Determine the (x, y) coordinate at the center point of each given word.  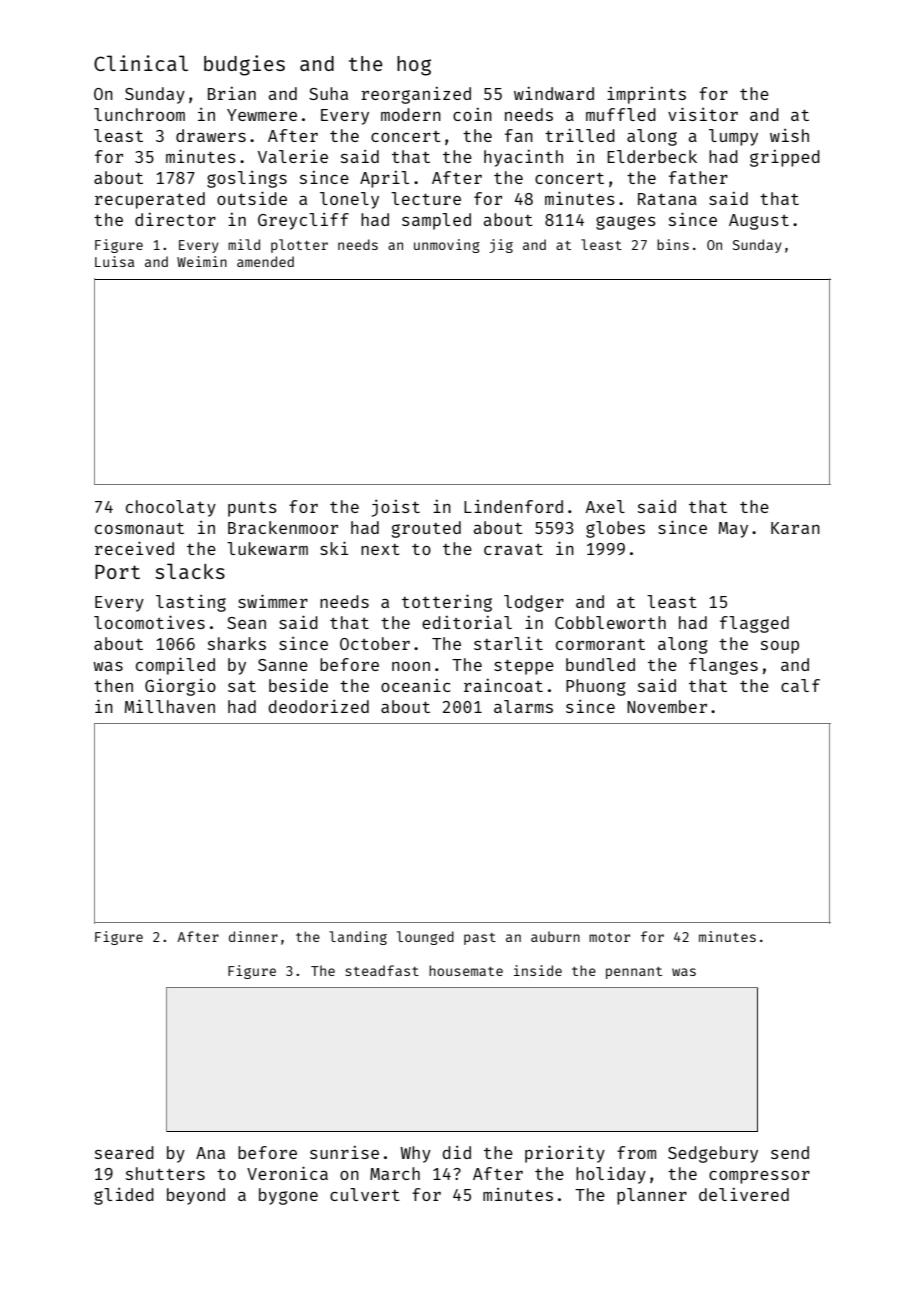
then (113, 685)
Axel (605, 506)
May (733, 530)
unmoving (447, 246)
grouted (426, 529)
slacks (190, 571)
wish (789, 135)
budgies (244, 65)
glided (124, 1196)
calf (800, 685)
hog (414, 66)
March (395, 1173)
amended (265, 261)
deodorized (318, 706)
